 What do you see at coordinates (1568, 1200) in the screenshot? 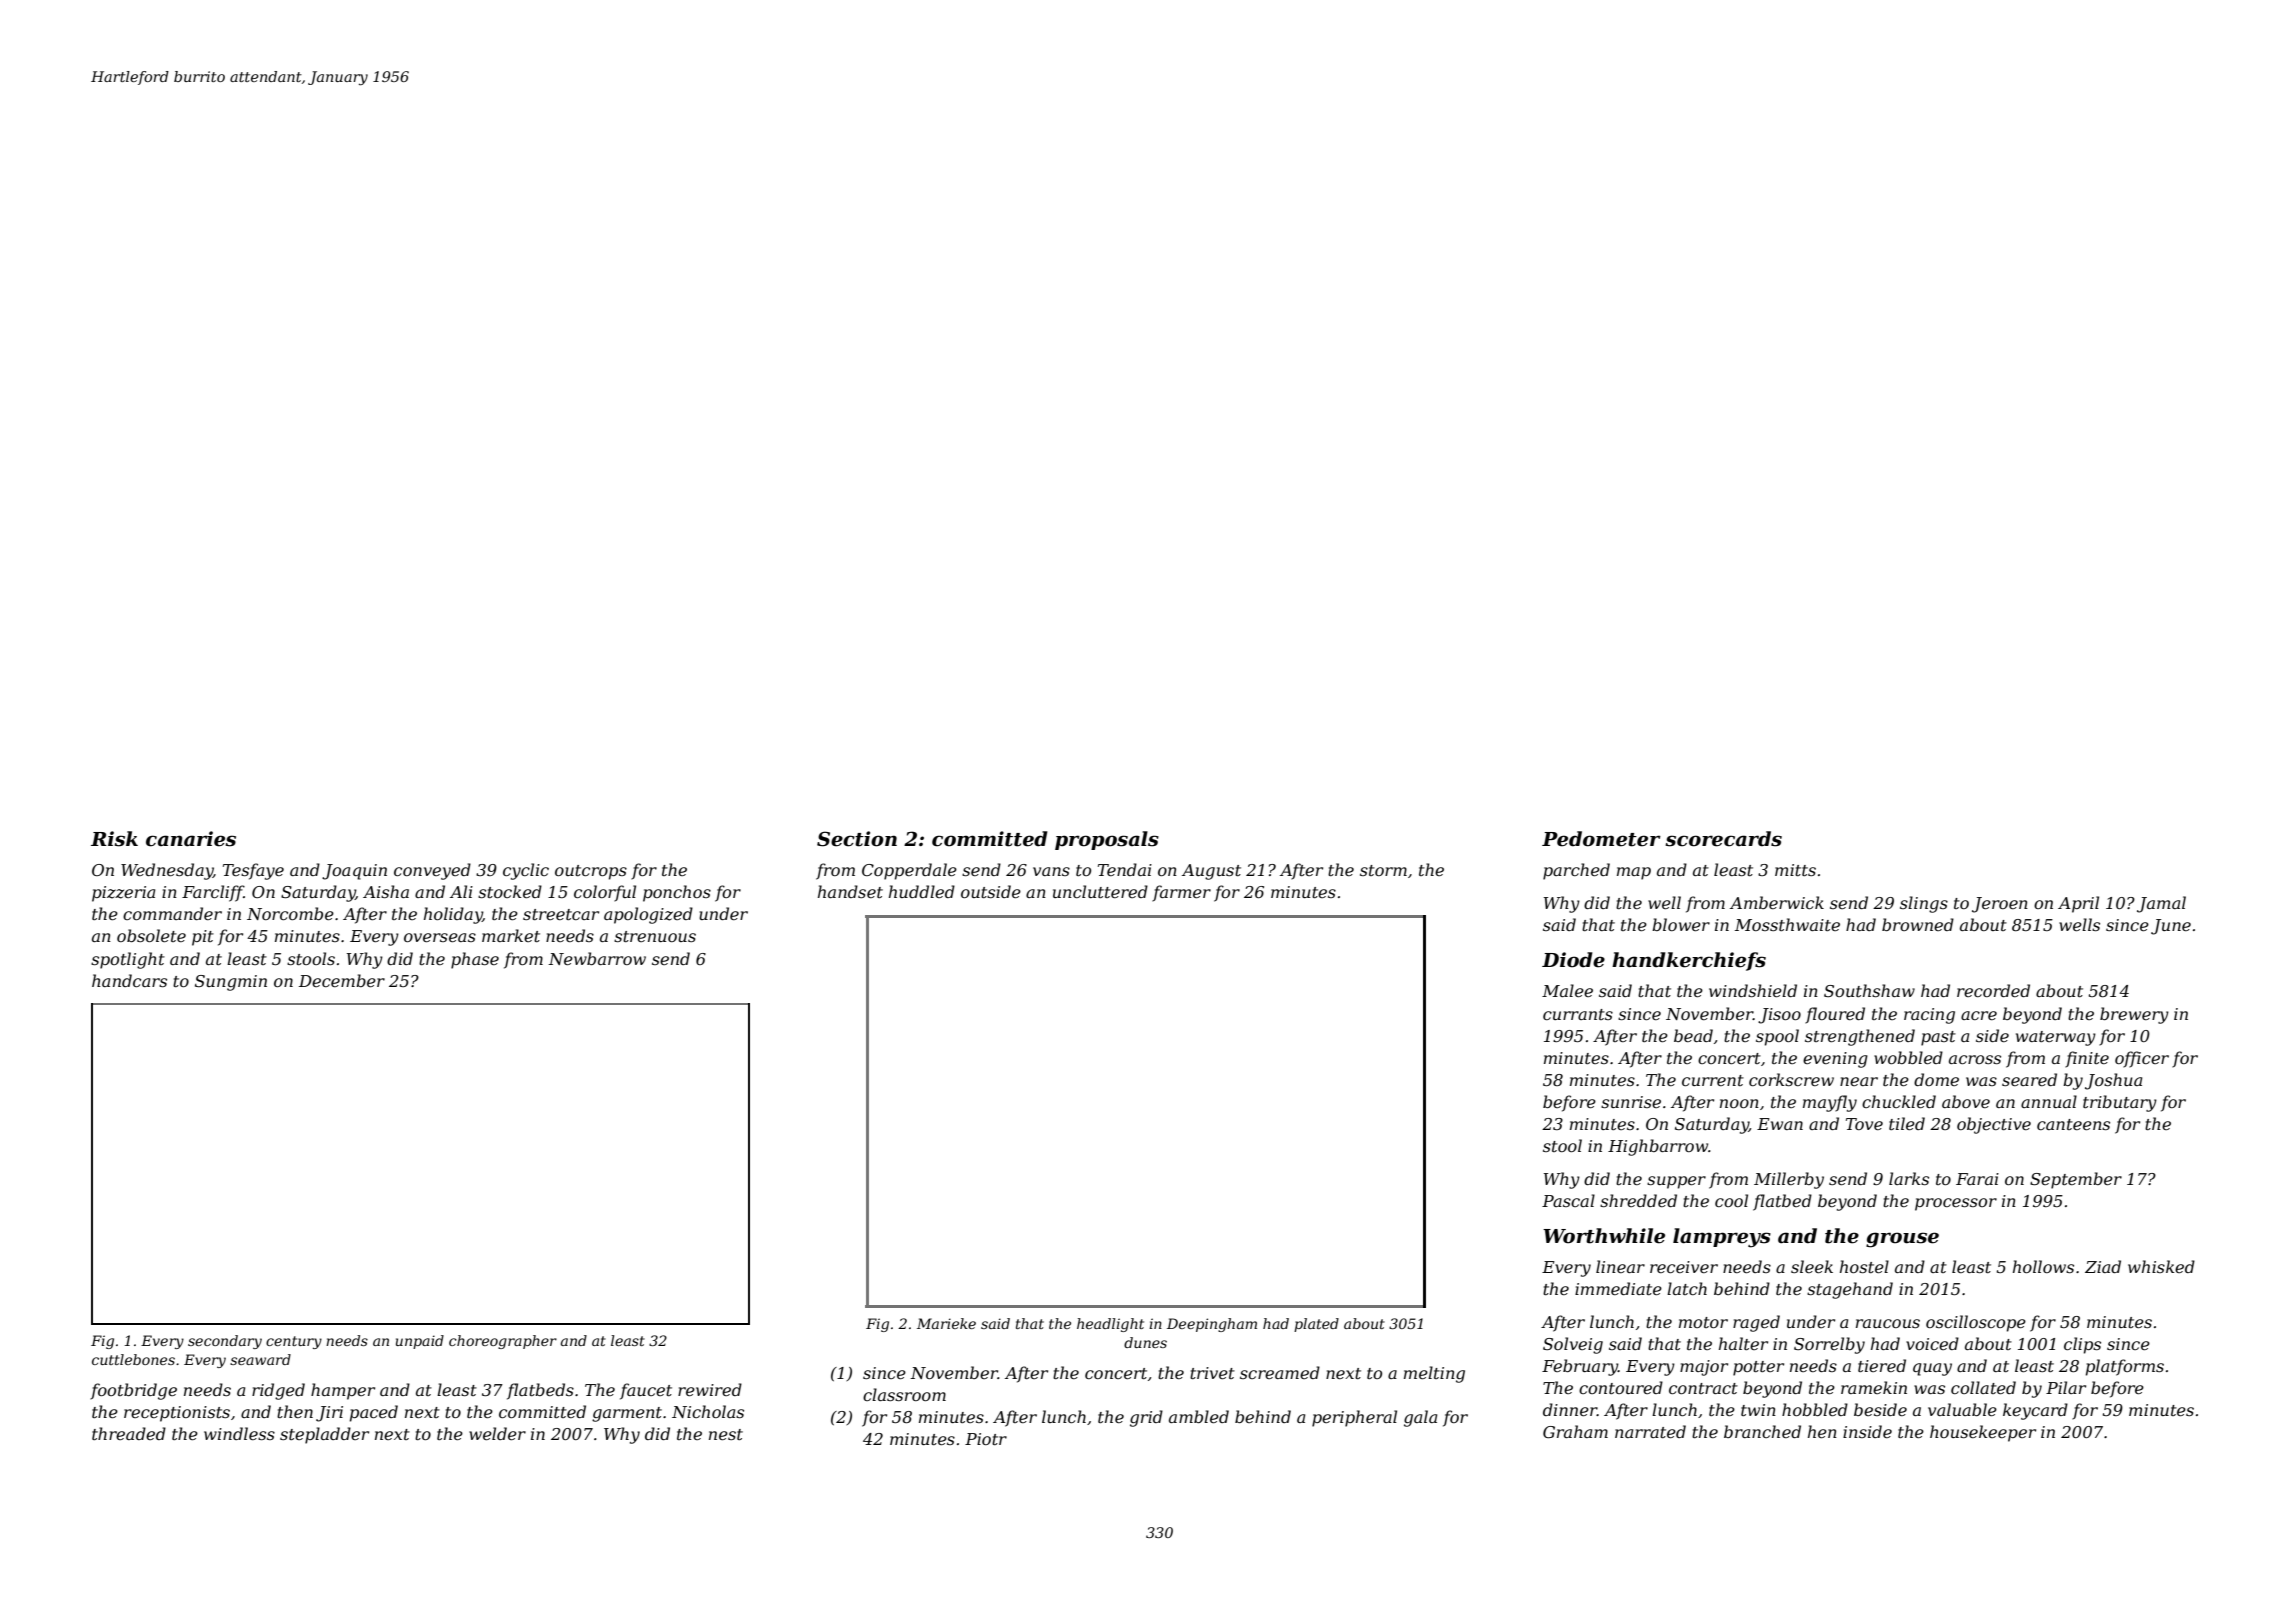
I see `Pascal` at bounding box center [1568, 1200].
